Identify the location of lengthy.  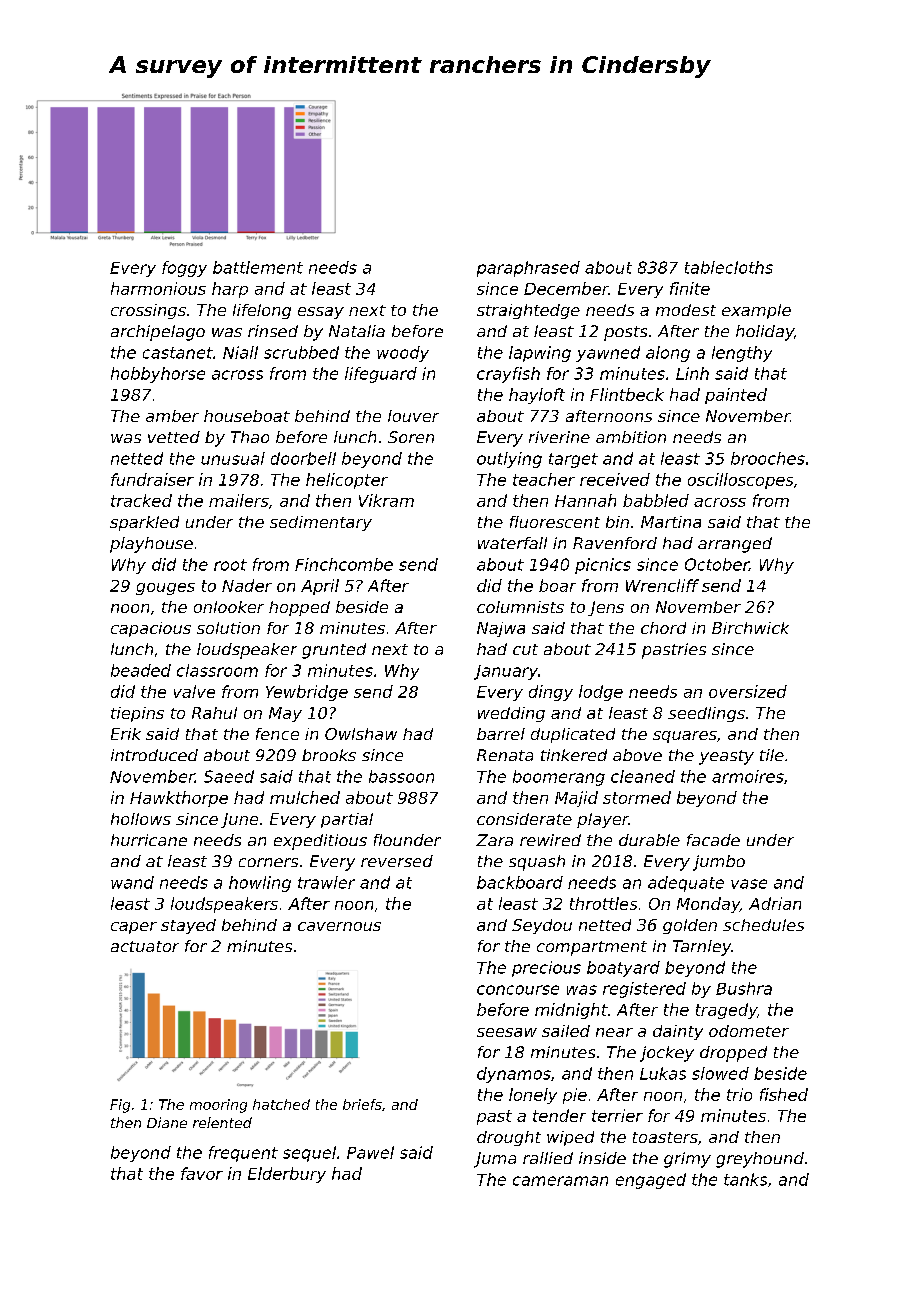
(742, 354).
